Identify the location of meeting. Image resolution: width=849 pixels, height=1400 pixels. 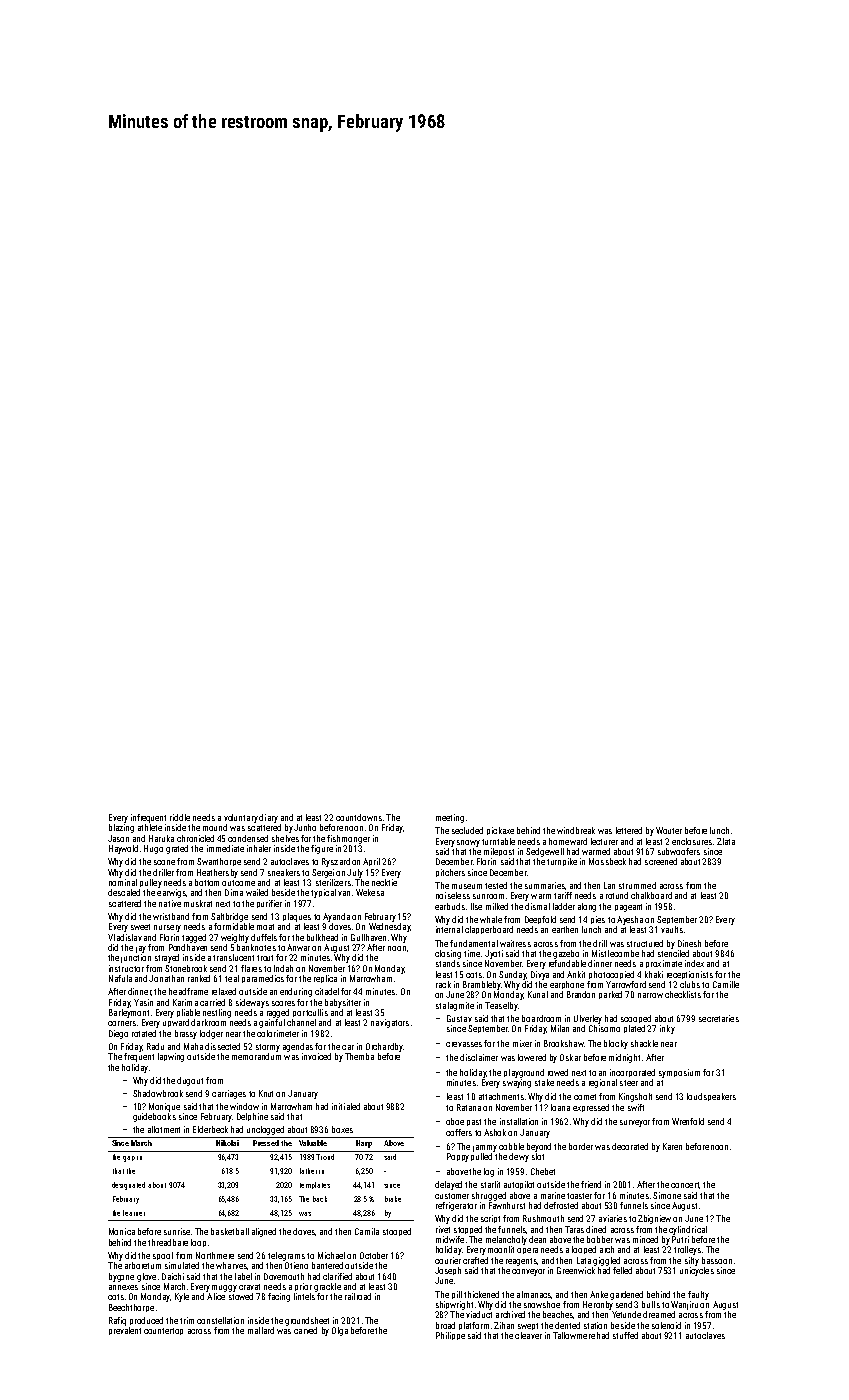
(450, 818).
